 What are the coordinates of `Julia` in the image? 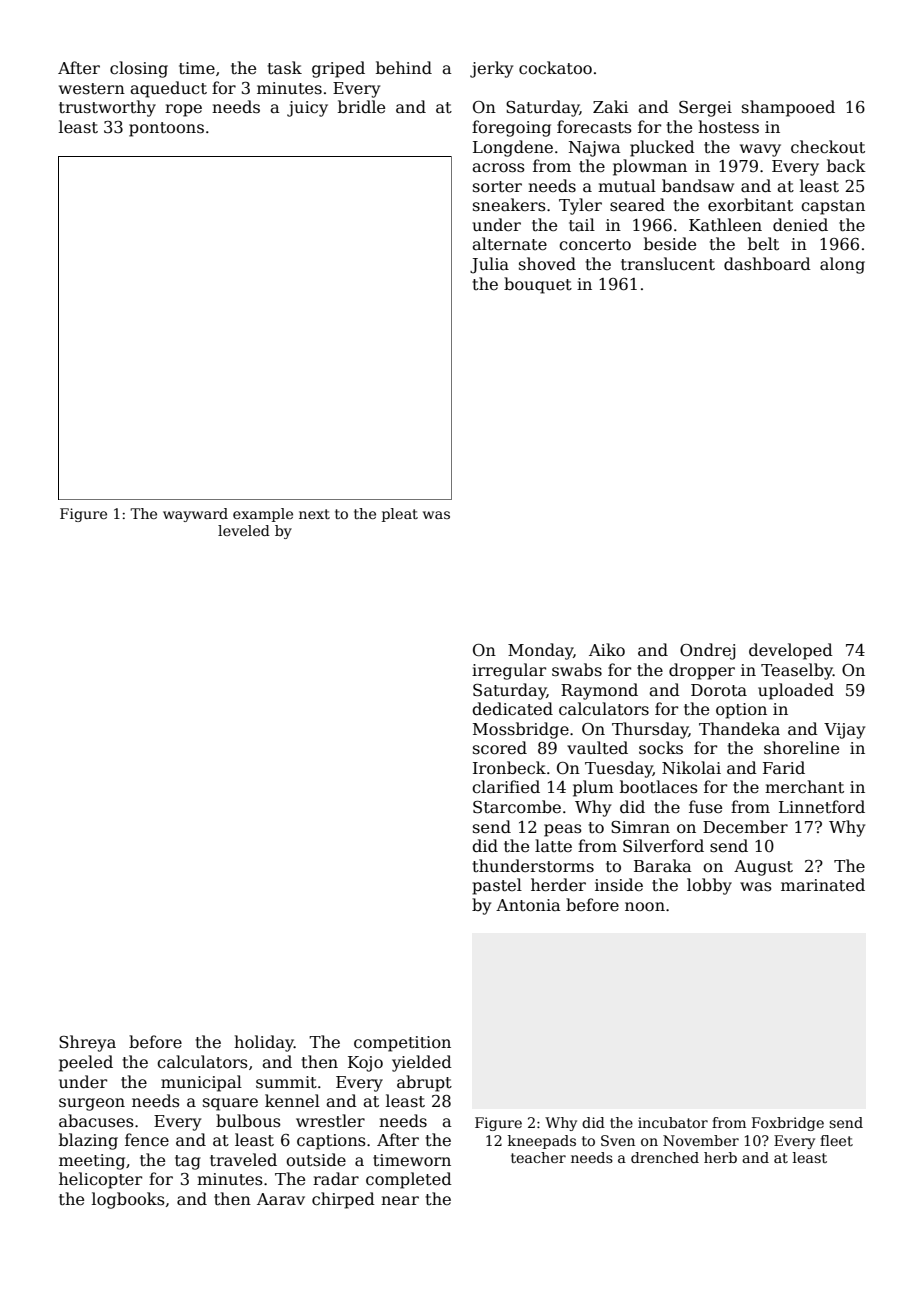 It's located at (489, 265).
